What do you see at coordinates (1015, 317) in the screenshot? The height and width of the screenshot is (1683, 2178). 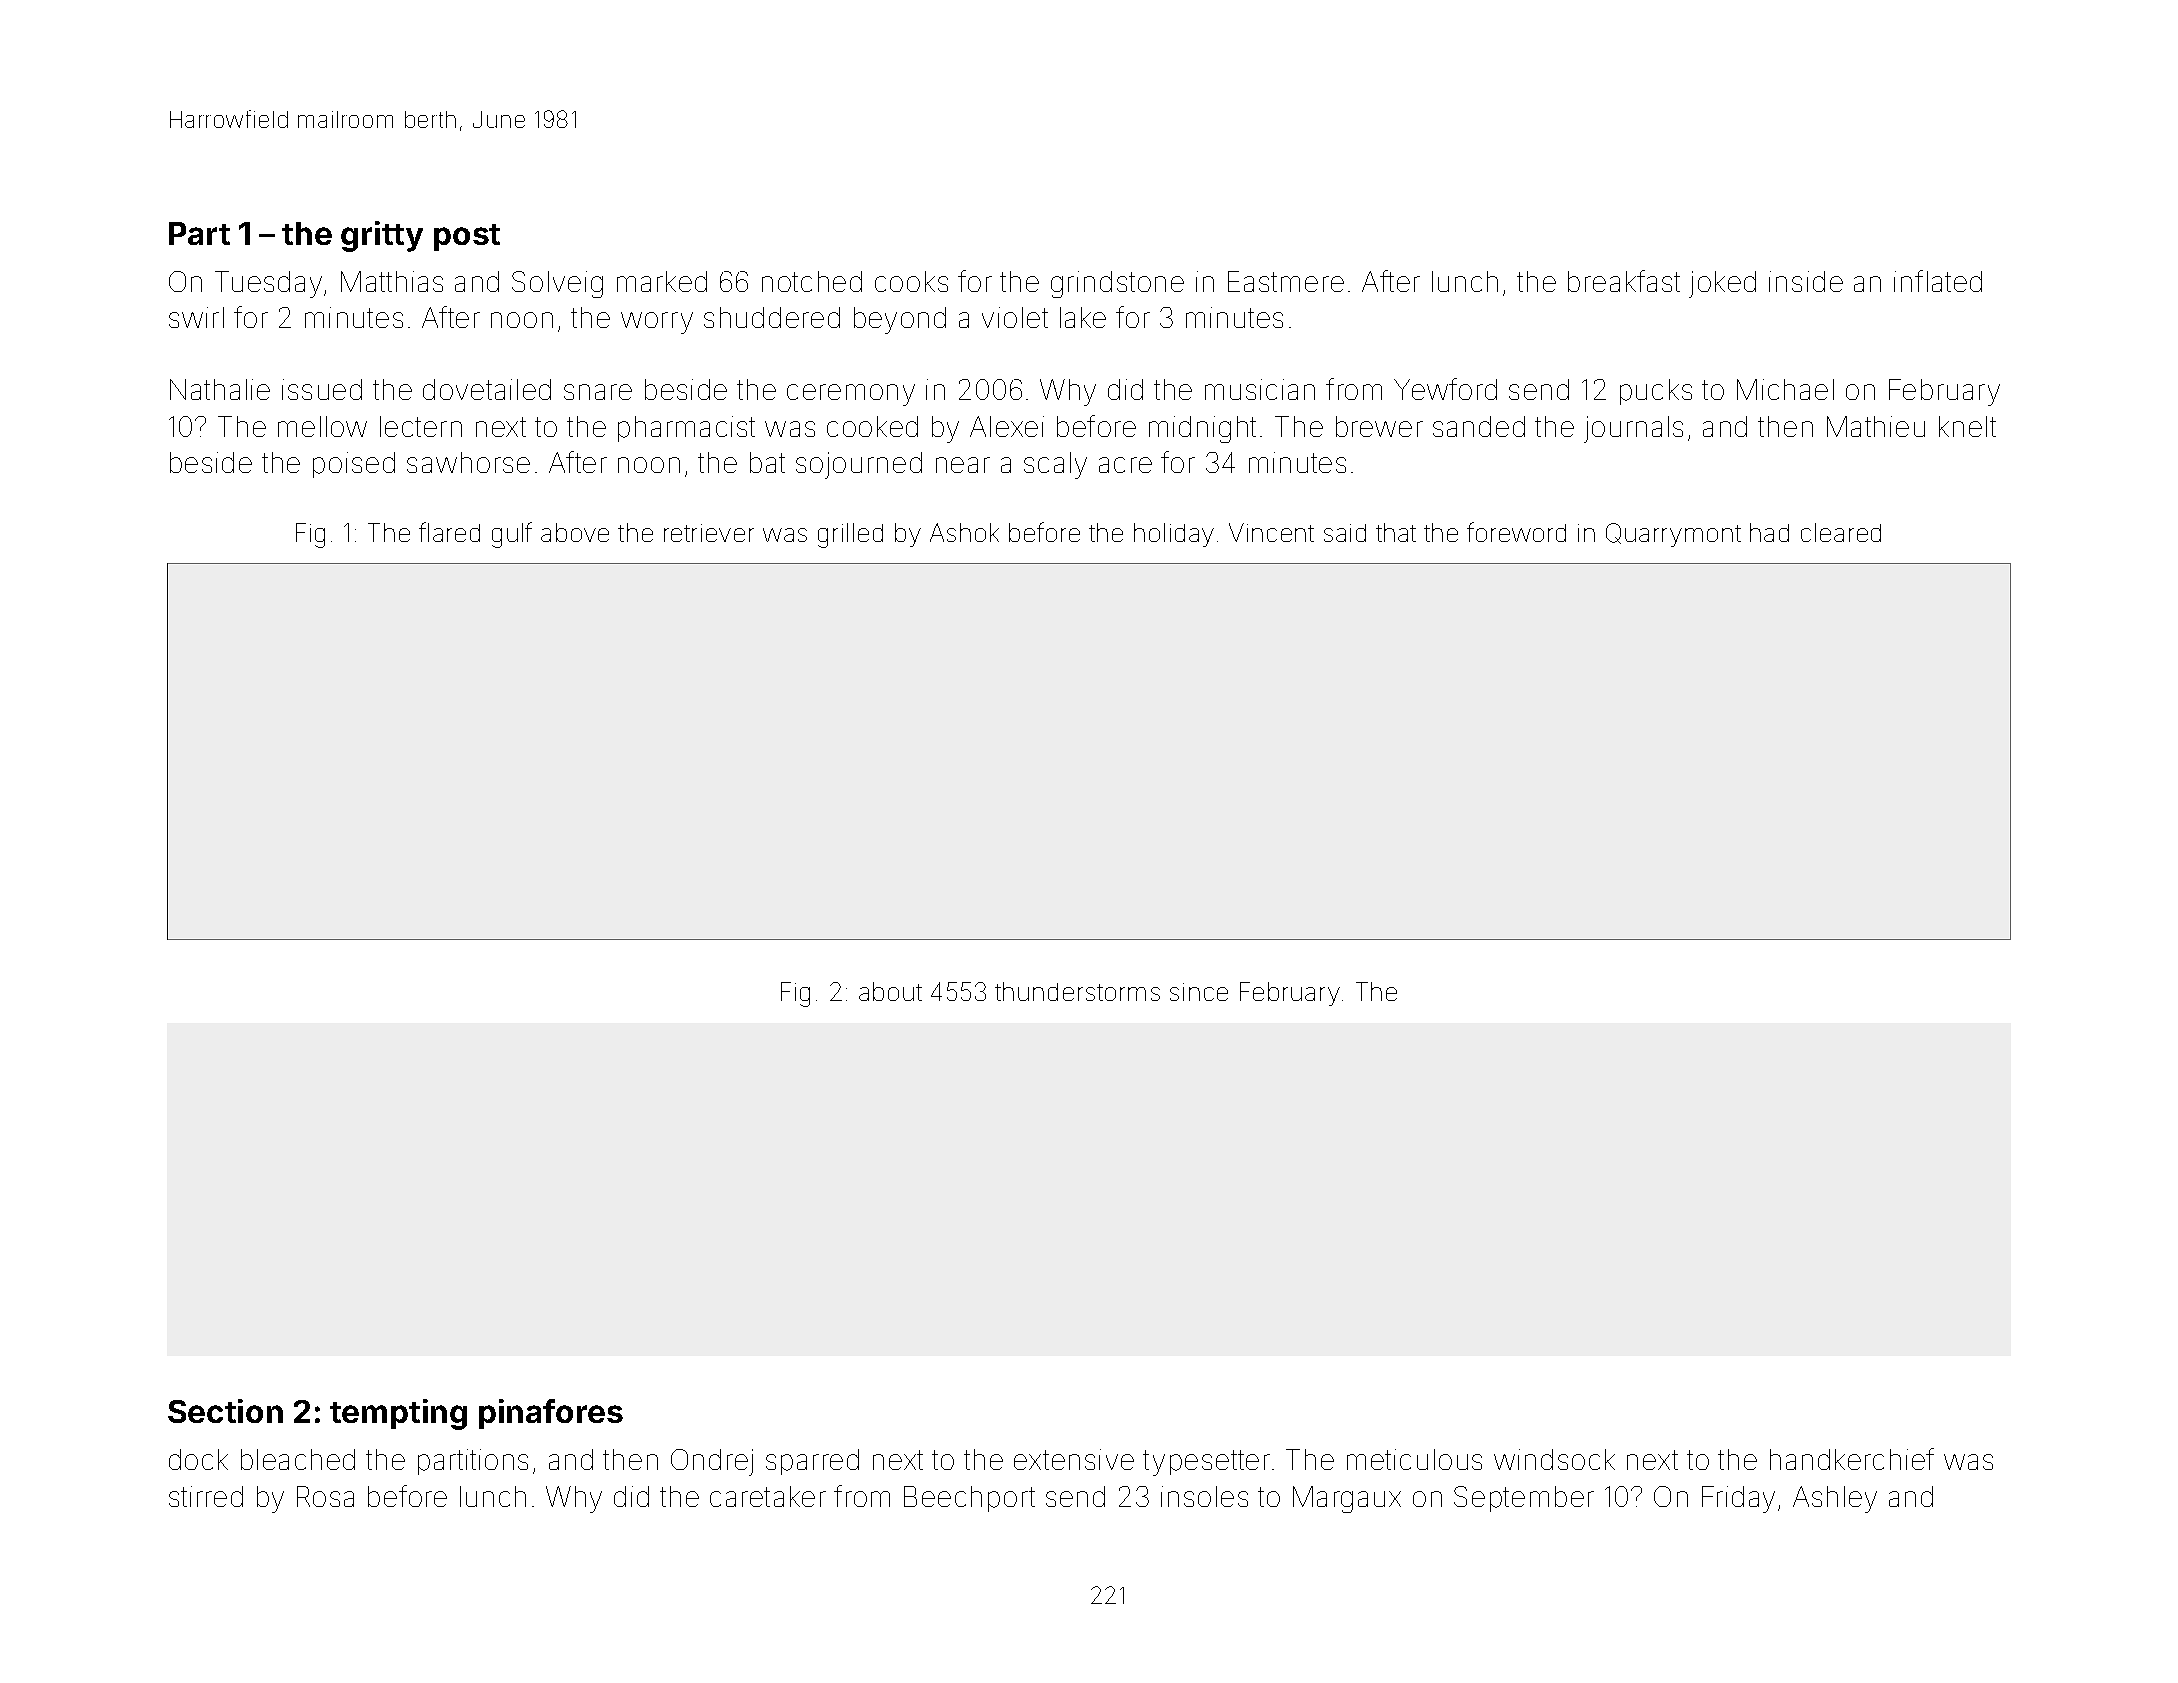 I see `violet` at bounding box center [1015, 317].
